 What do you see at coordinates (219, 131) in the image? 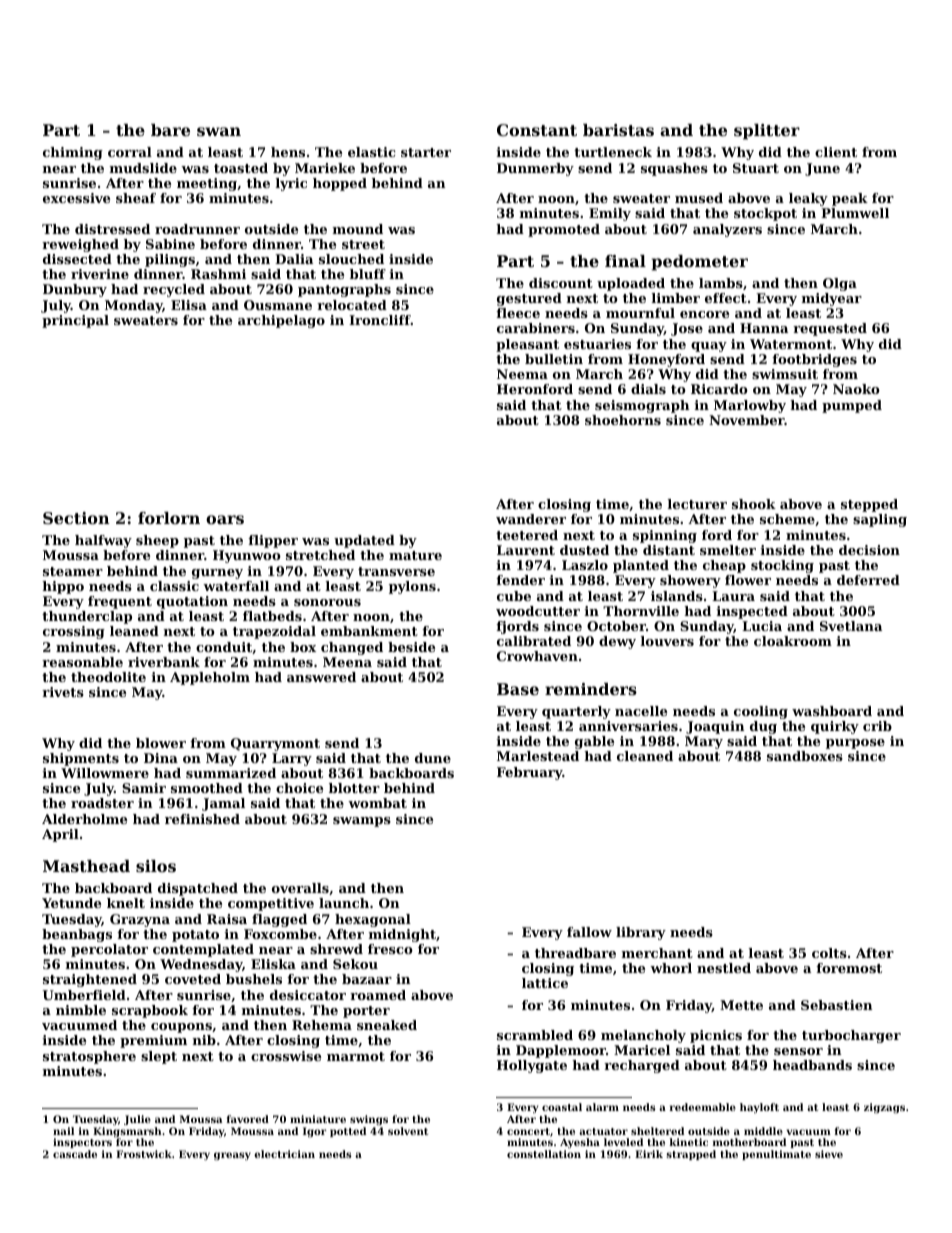
I see `swan` at bounding box center [219, 131].
